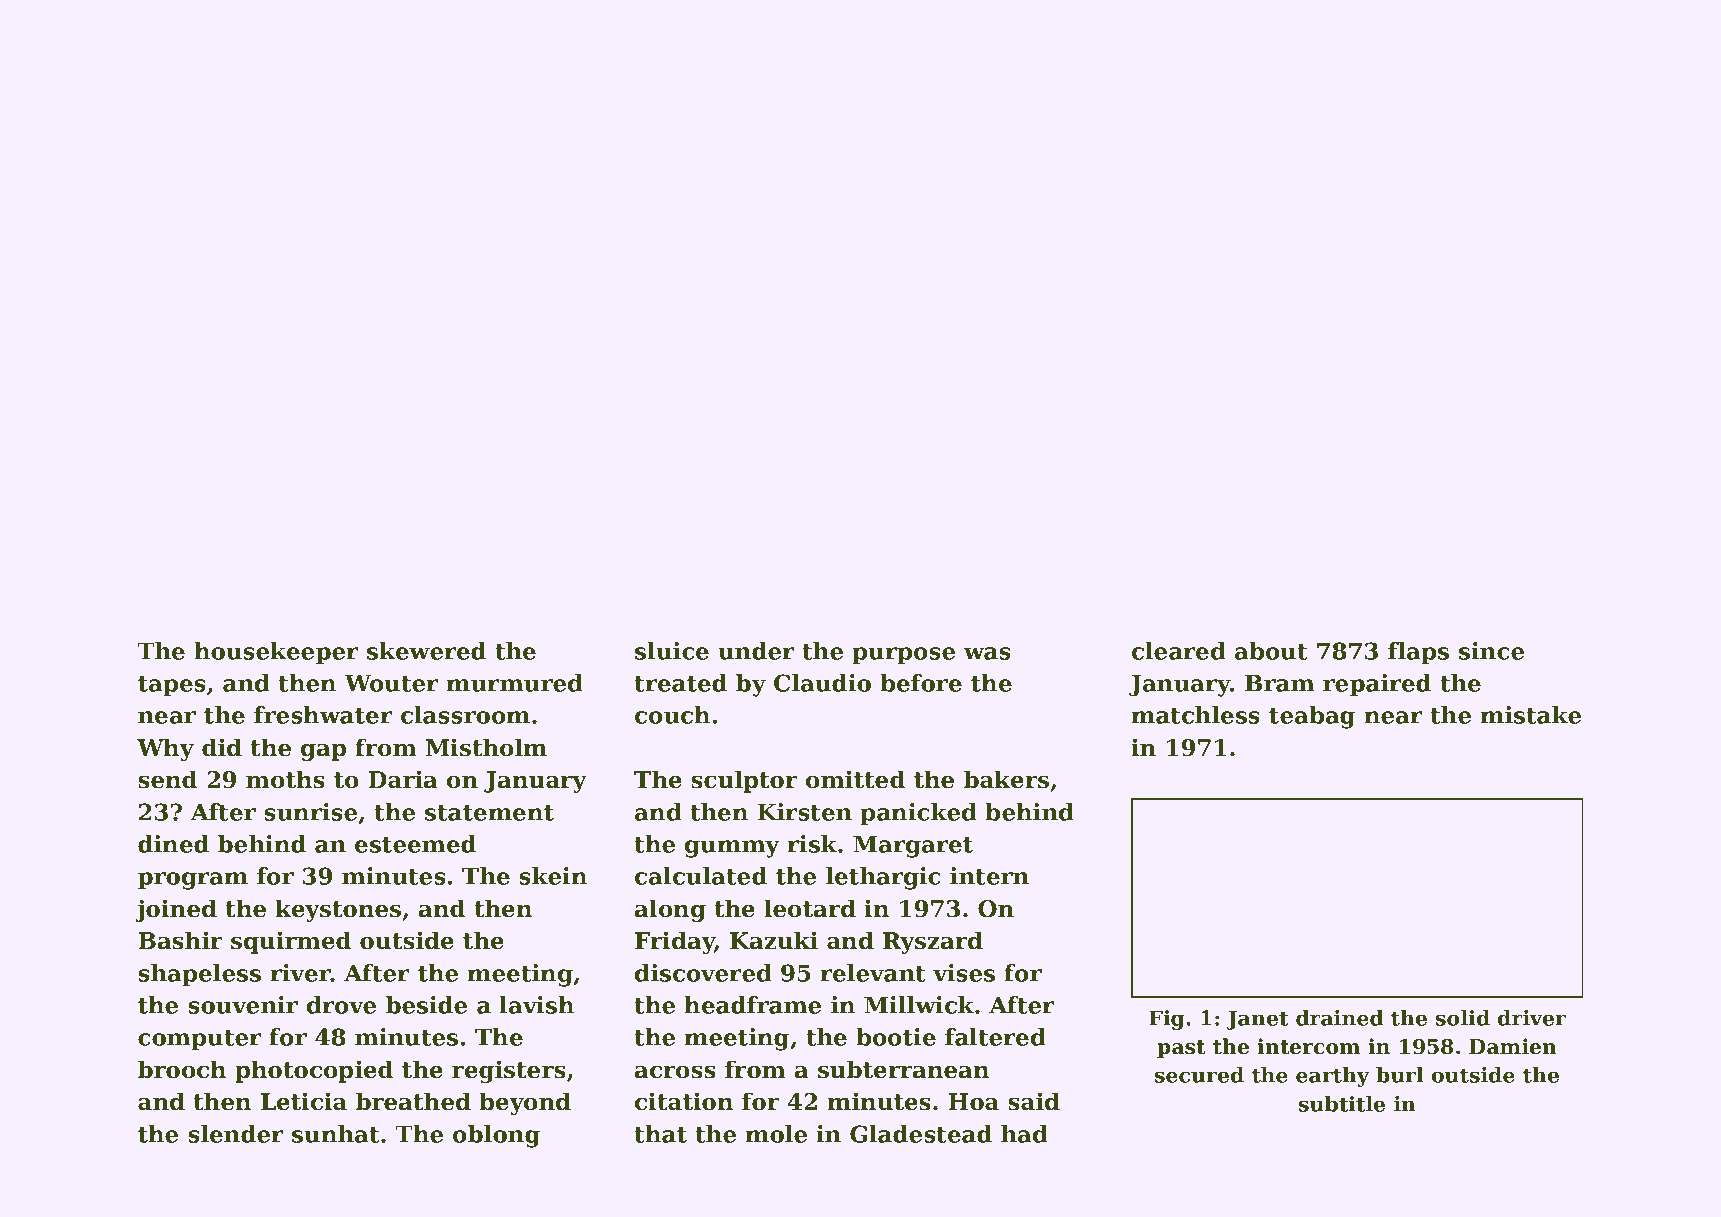 The image size is (1721, 1217). Describe the element at coordinates (173, 844) in the page. I see `dined` at that location.
